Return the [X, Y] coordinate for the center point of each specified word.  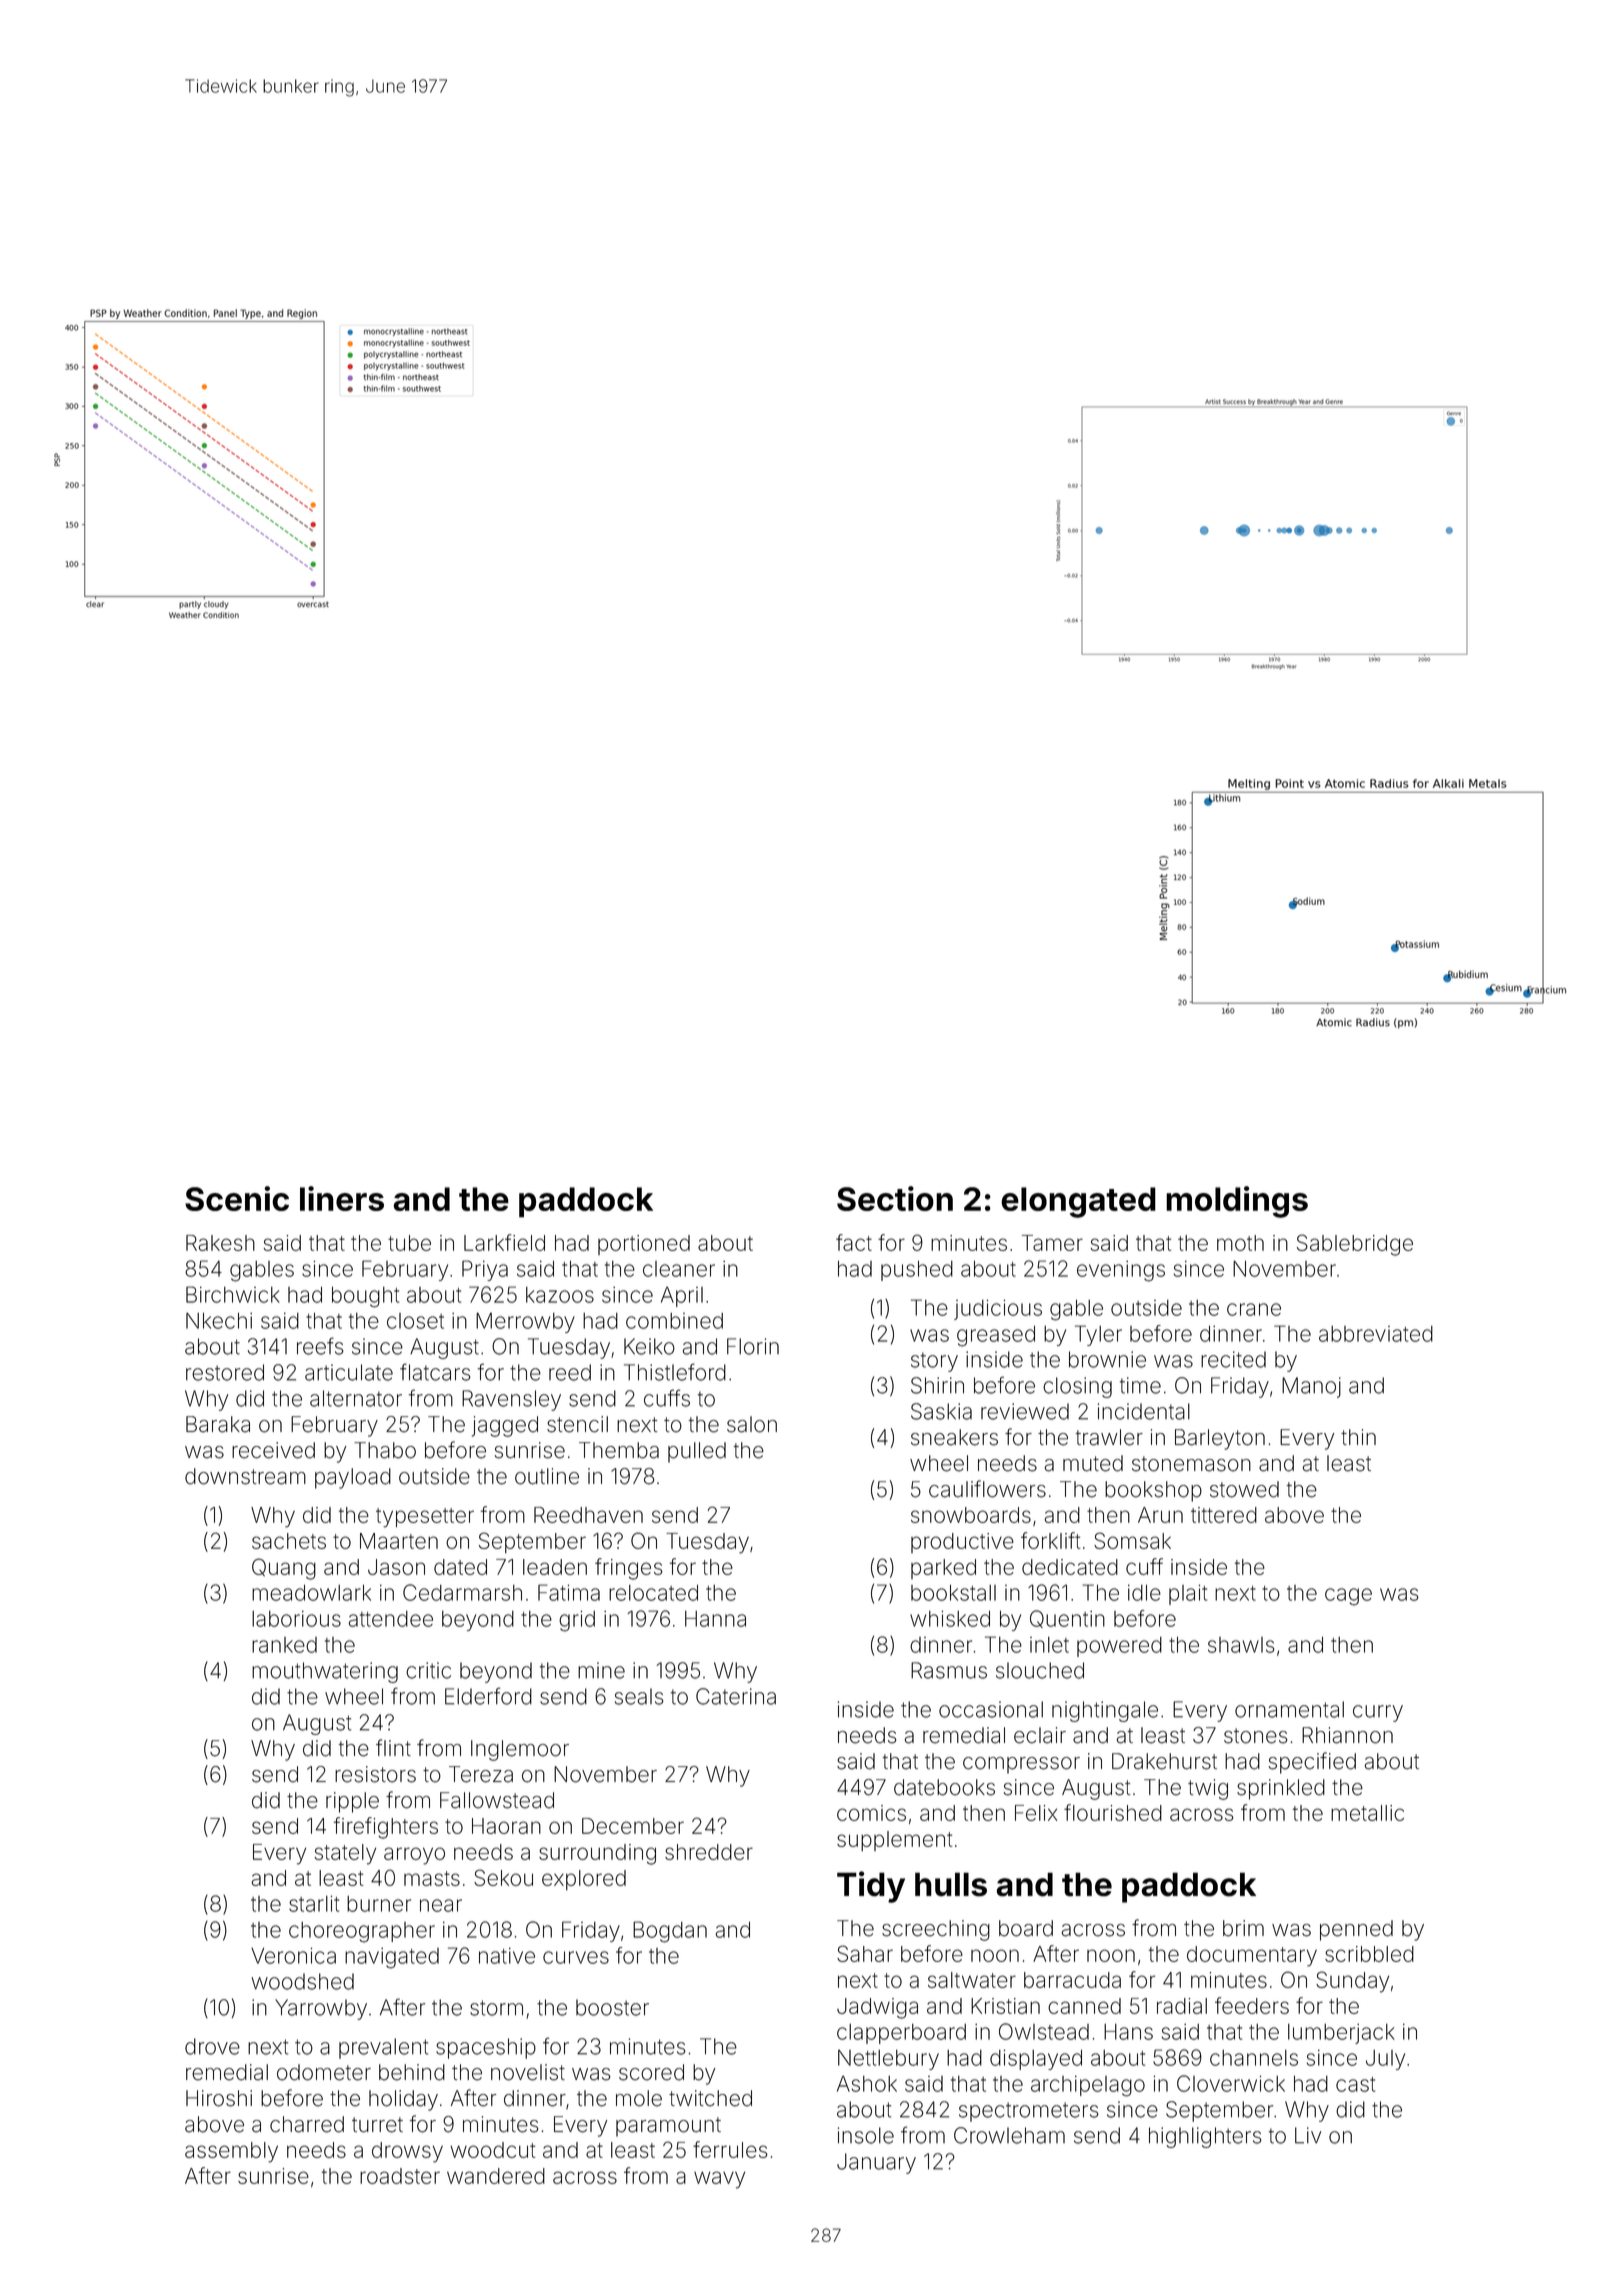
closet [415, 1321]
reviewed [1025, 1411]
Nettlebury [888, 2060]
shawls [1241, 1645]
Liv [1308, 2135]
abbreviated [1376, 1334]
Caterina [736, 1696]
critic [428, 1670]
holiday [403, 2100]
